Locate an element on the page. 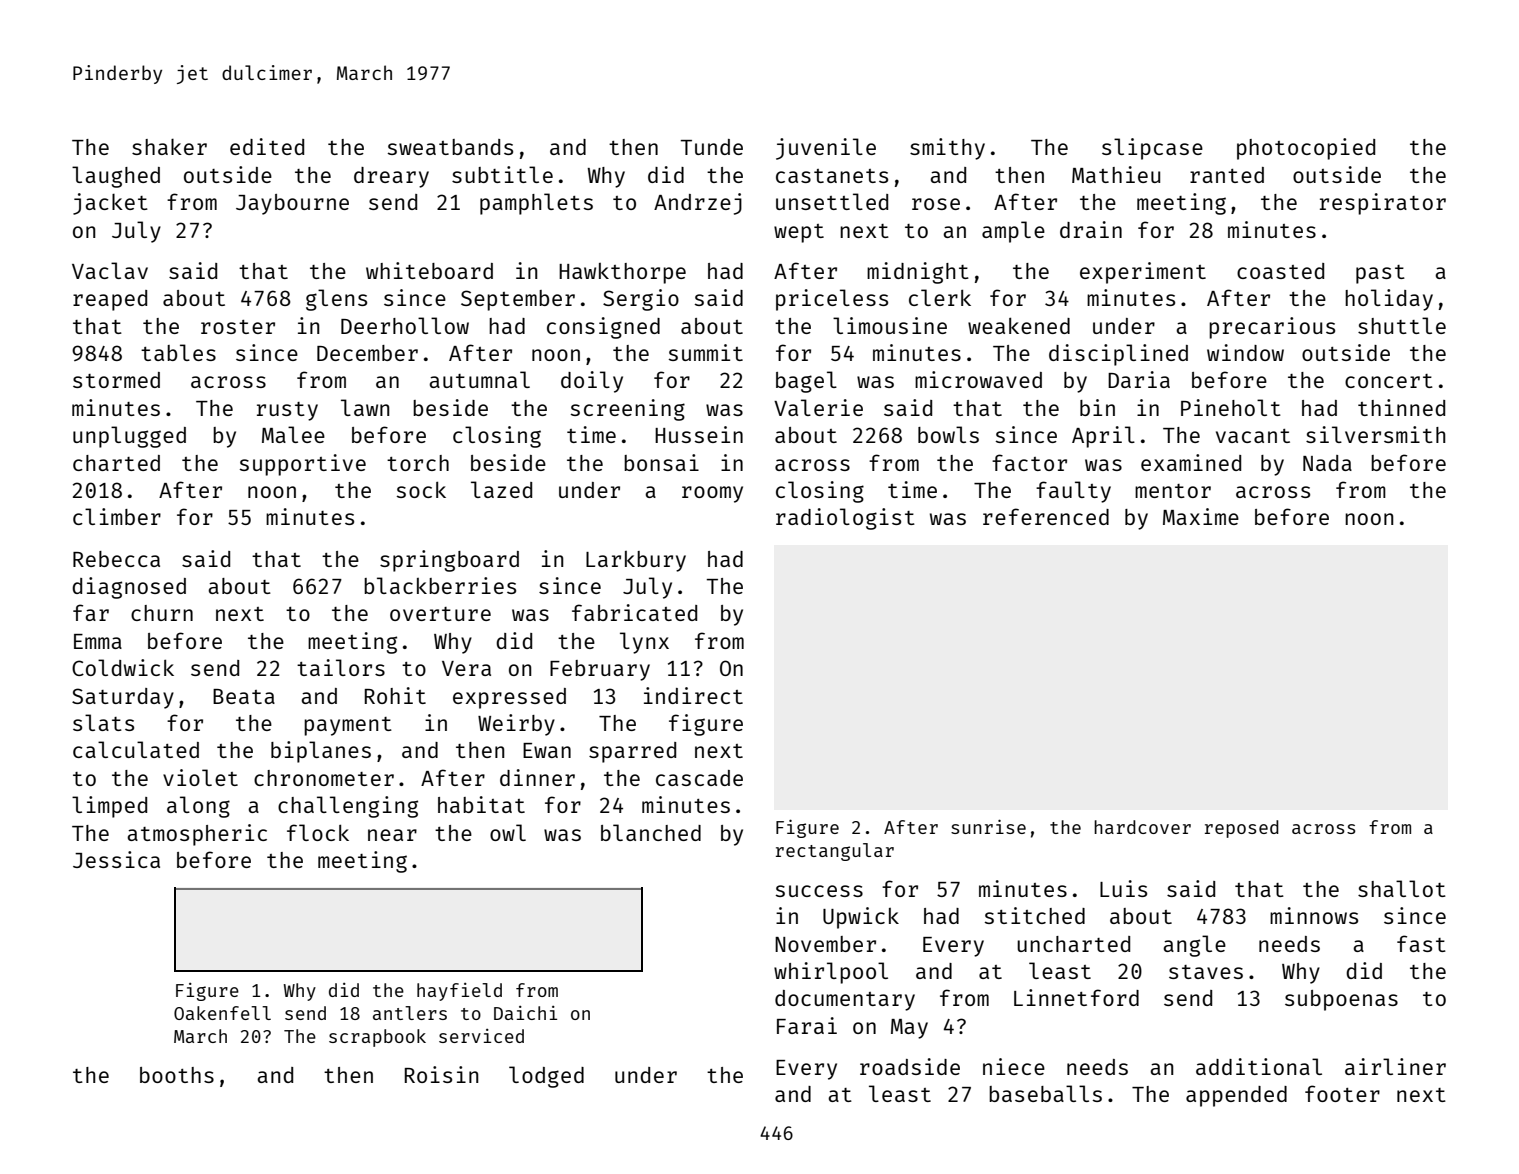 This page has height=1174, width=1519. respirator is located at coordinates (1383, 204).
